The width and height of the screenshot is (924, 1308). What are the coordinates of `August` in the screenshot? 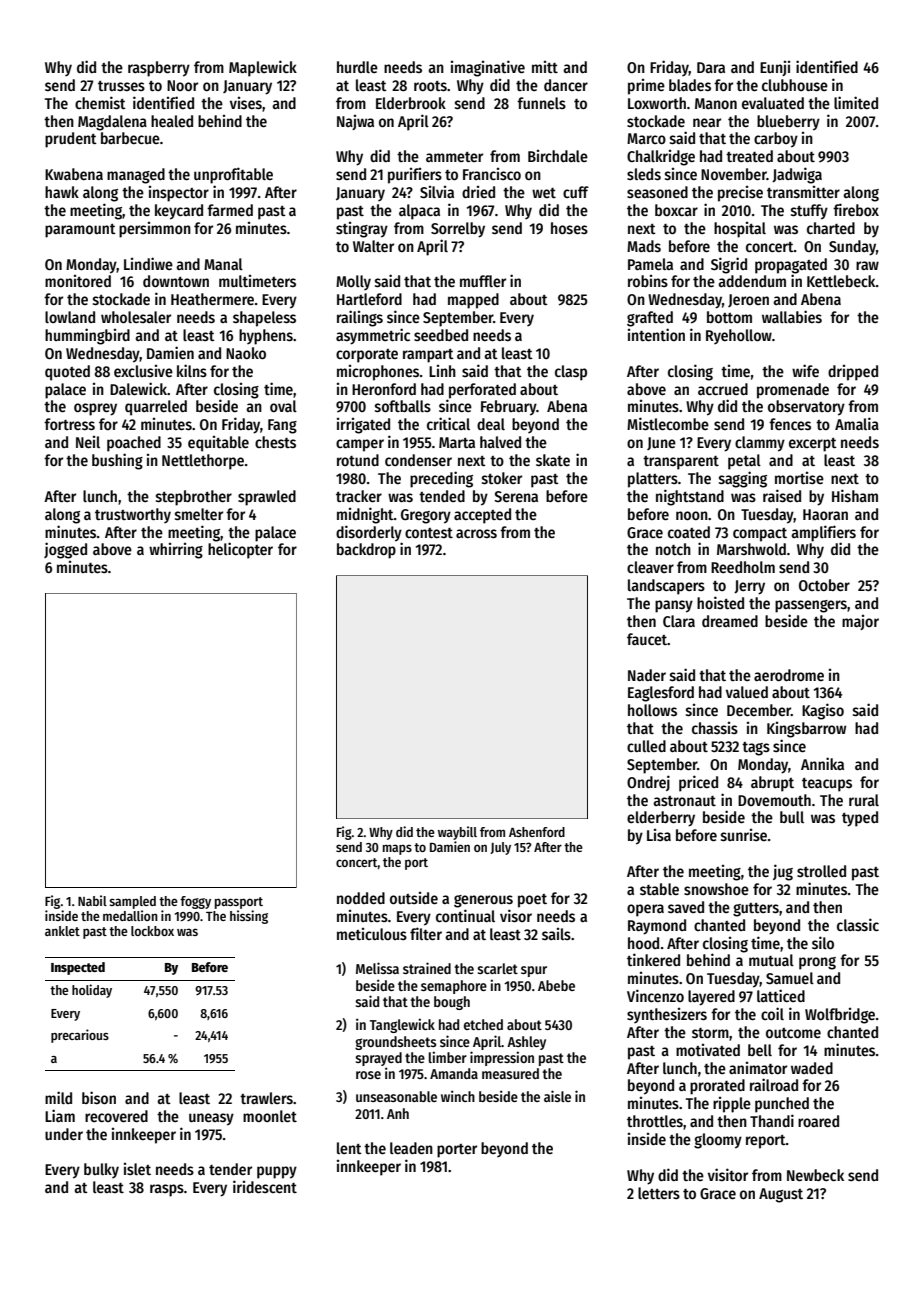 It's located at (781, 1195).
